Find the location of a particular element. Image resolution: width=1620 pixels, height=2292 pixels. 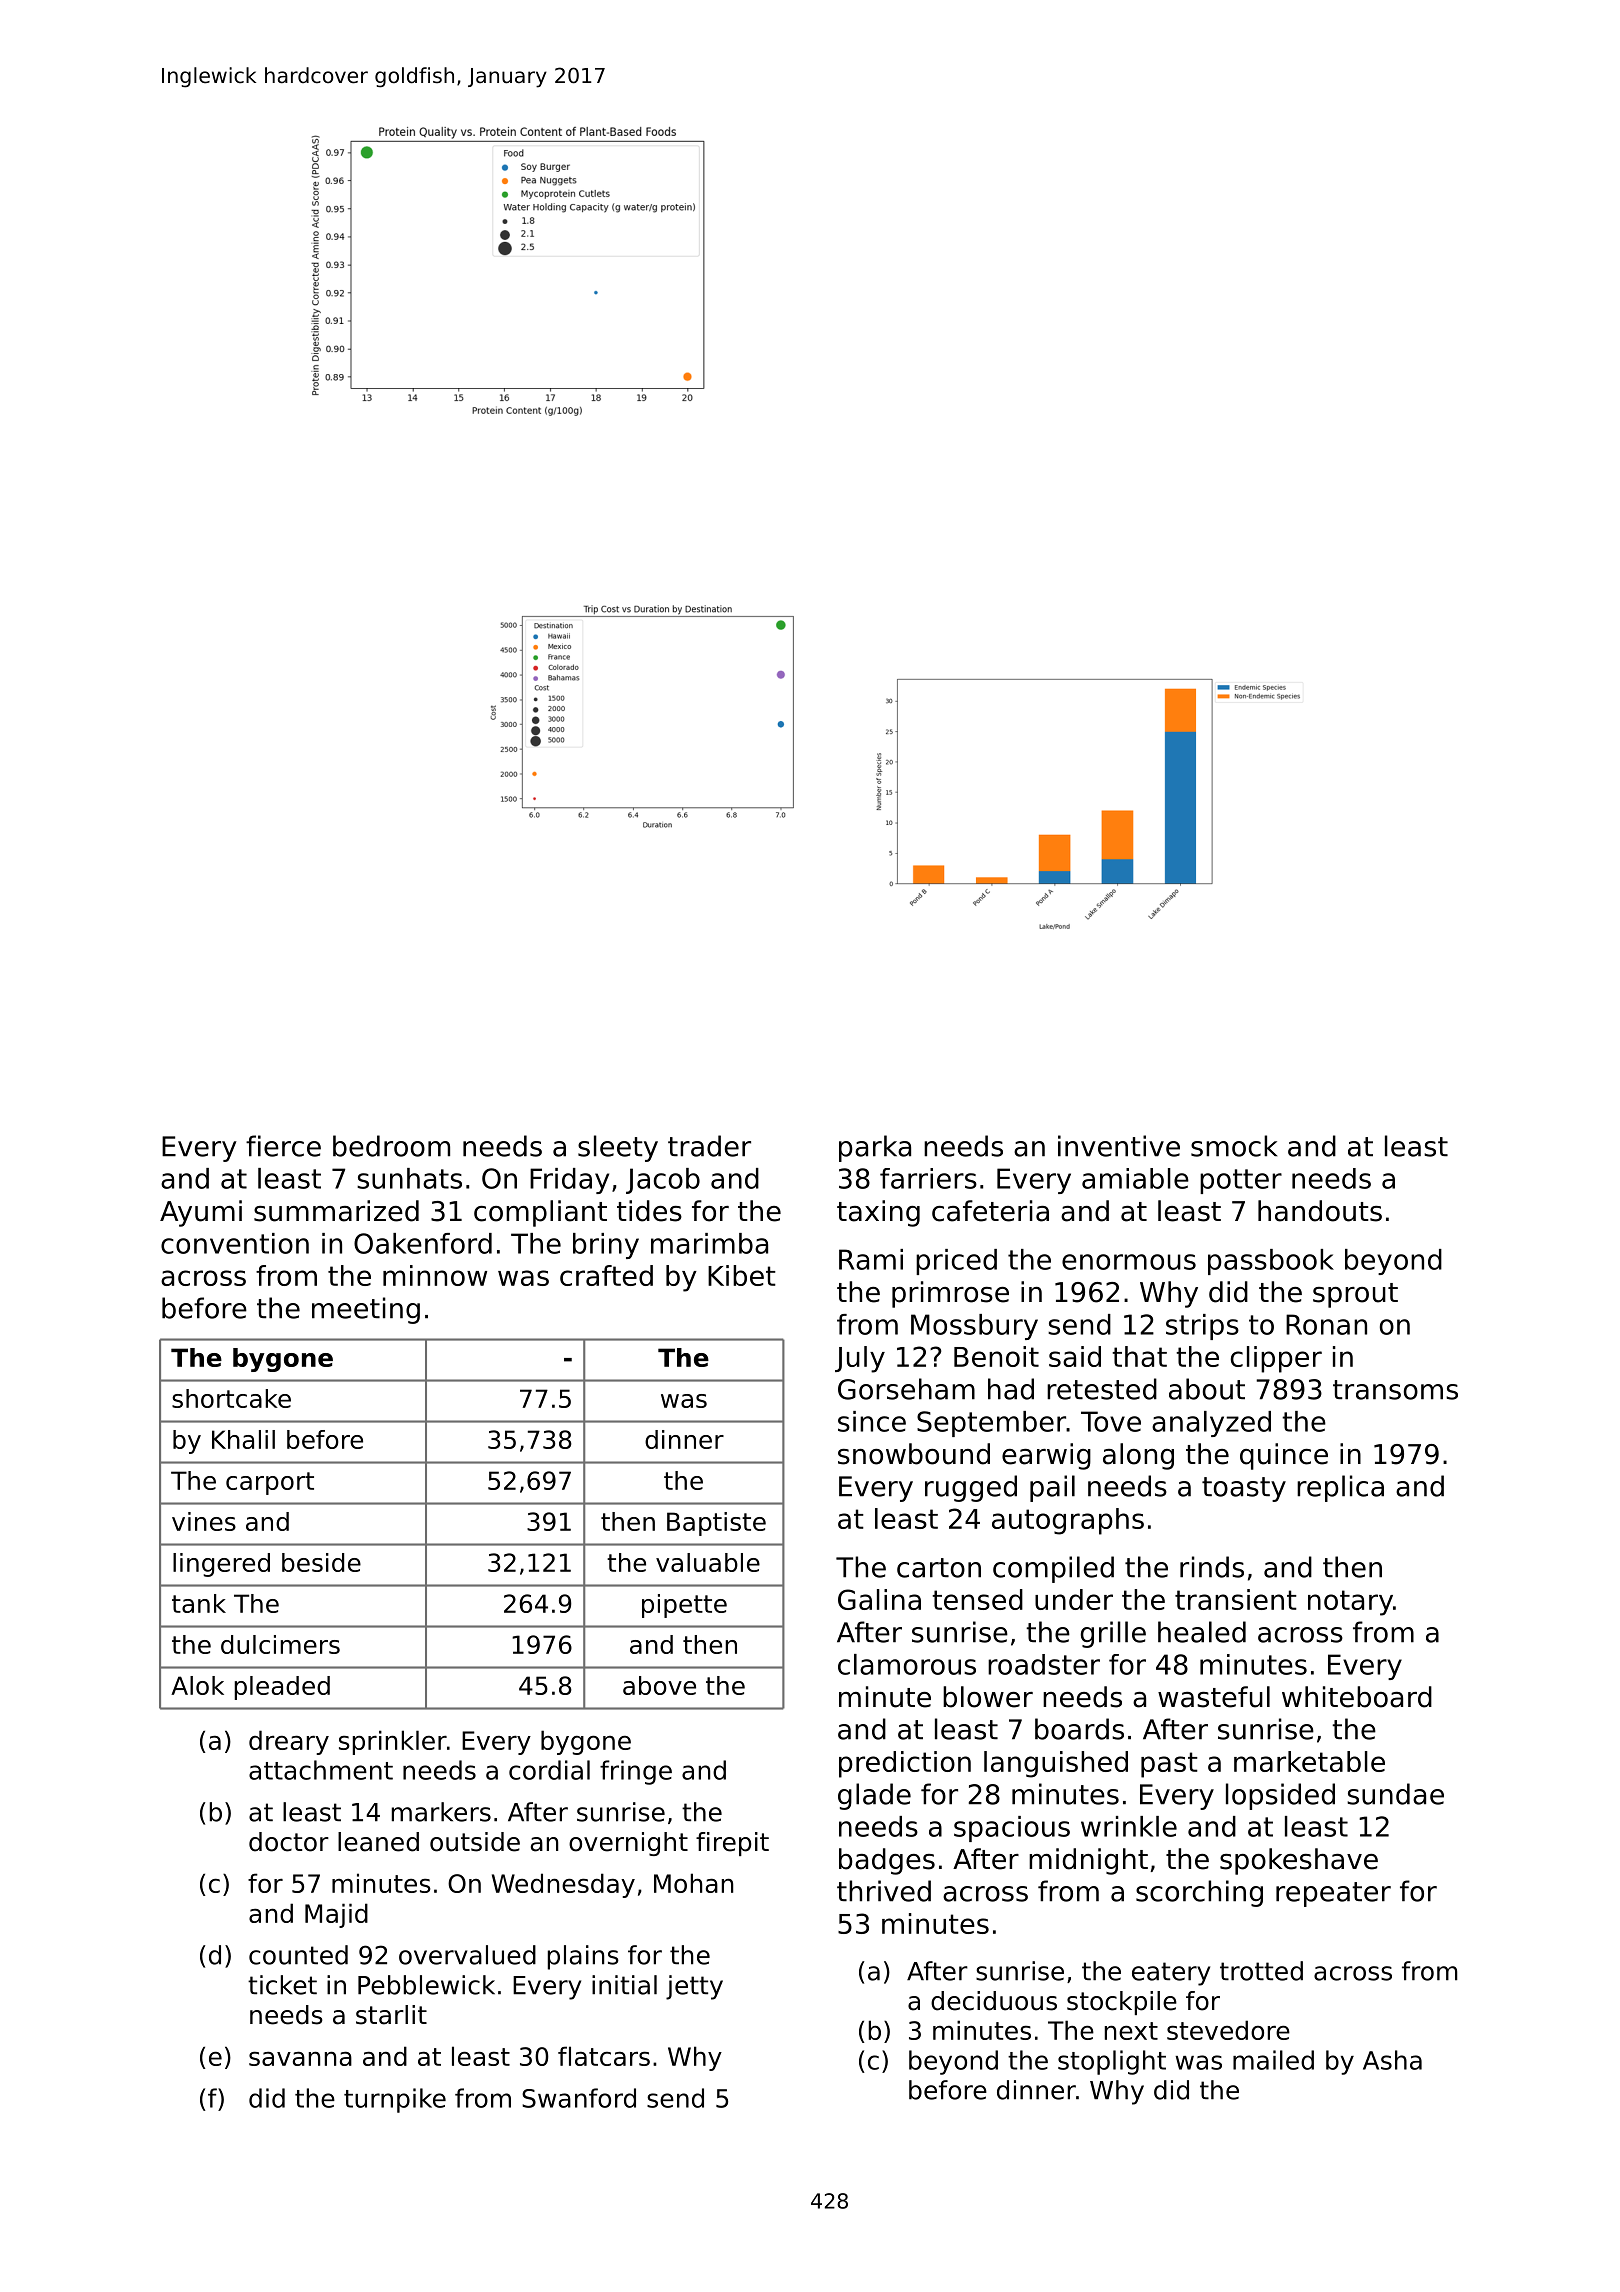

stoplight is located at coordinates (1112, 2062).
